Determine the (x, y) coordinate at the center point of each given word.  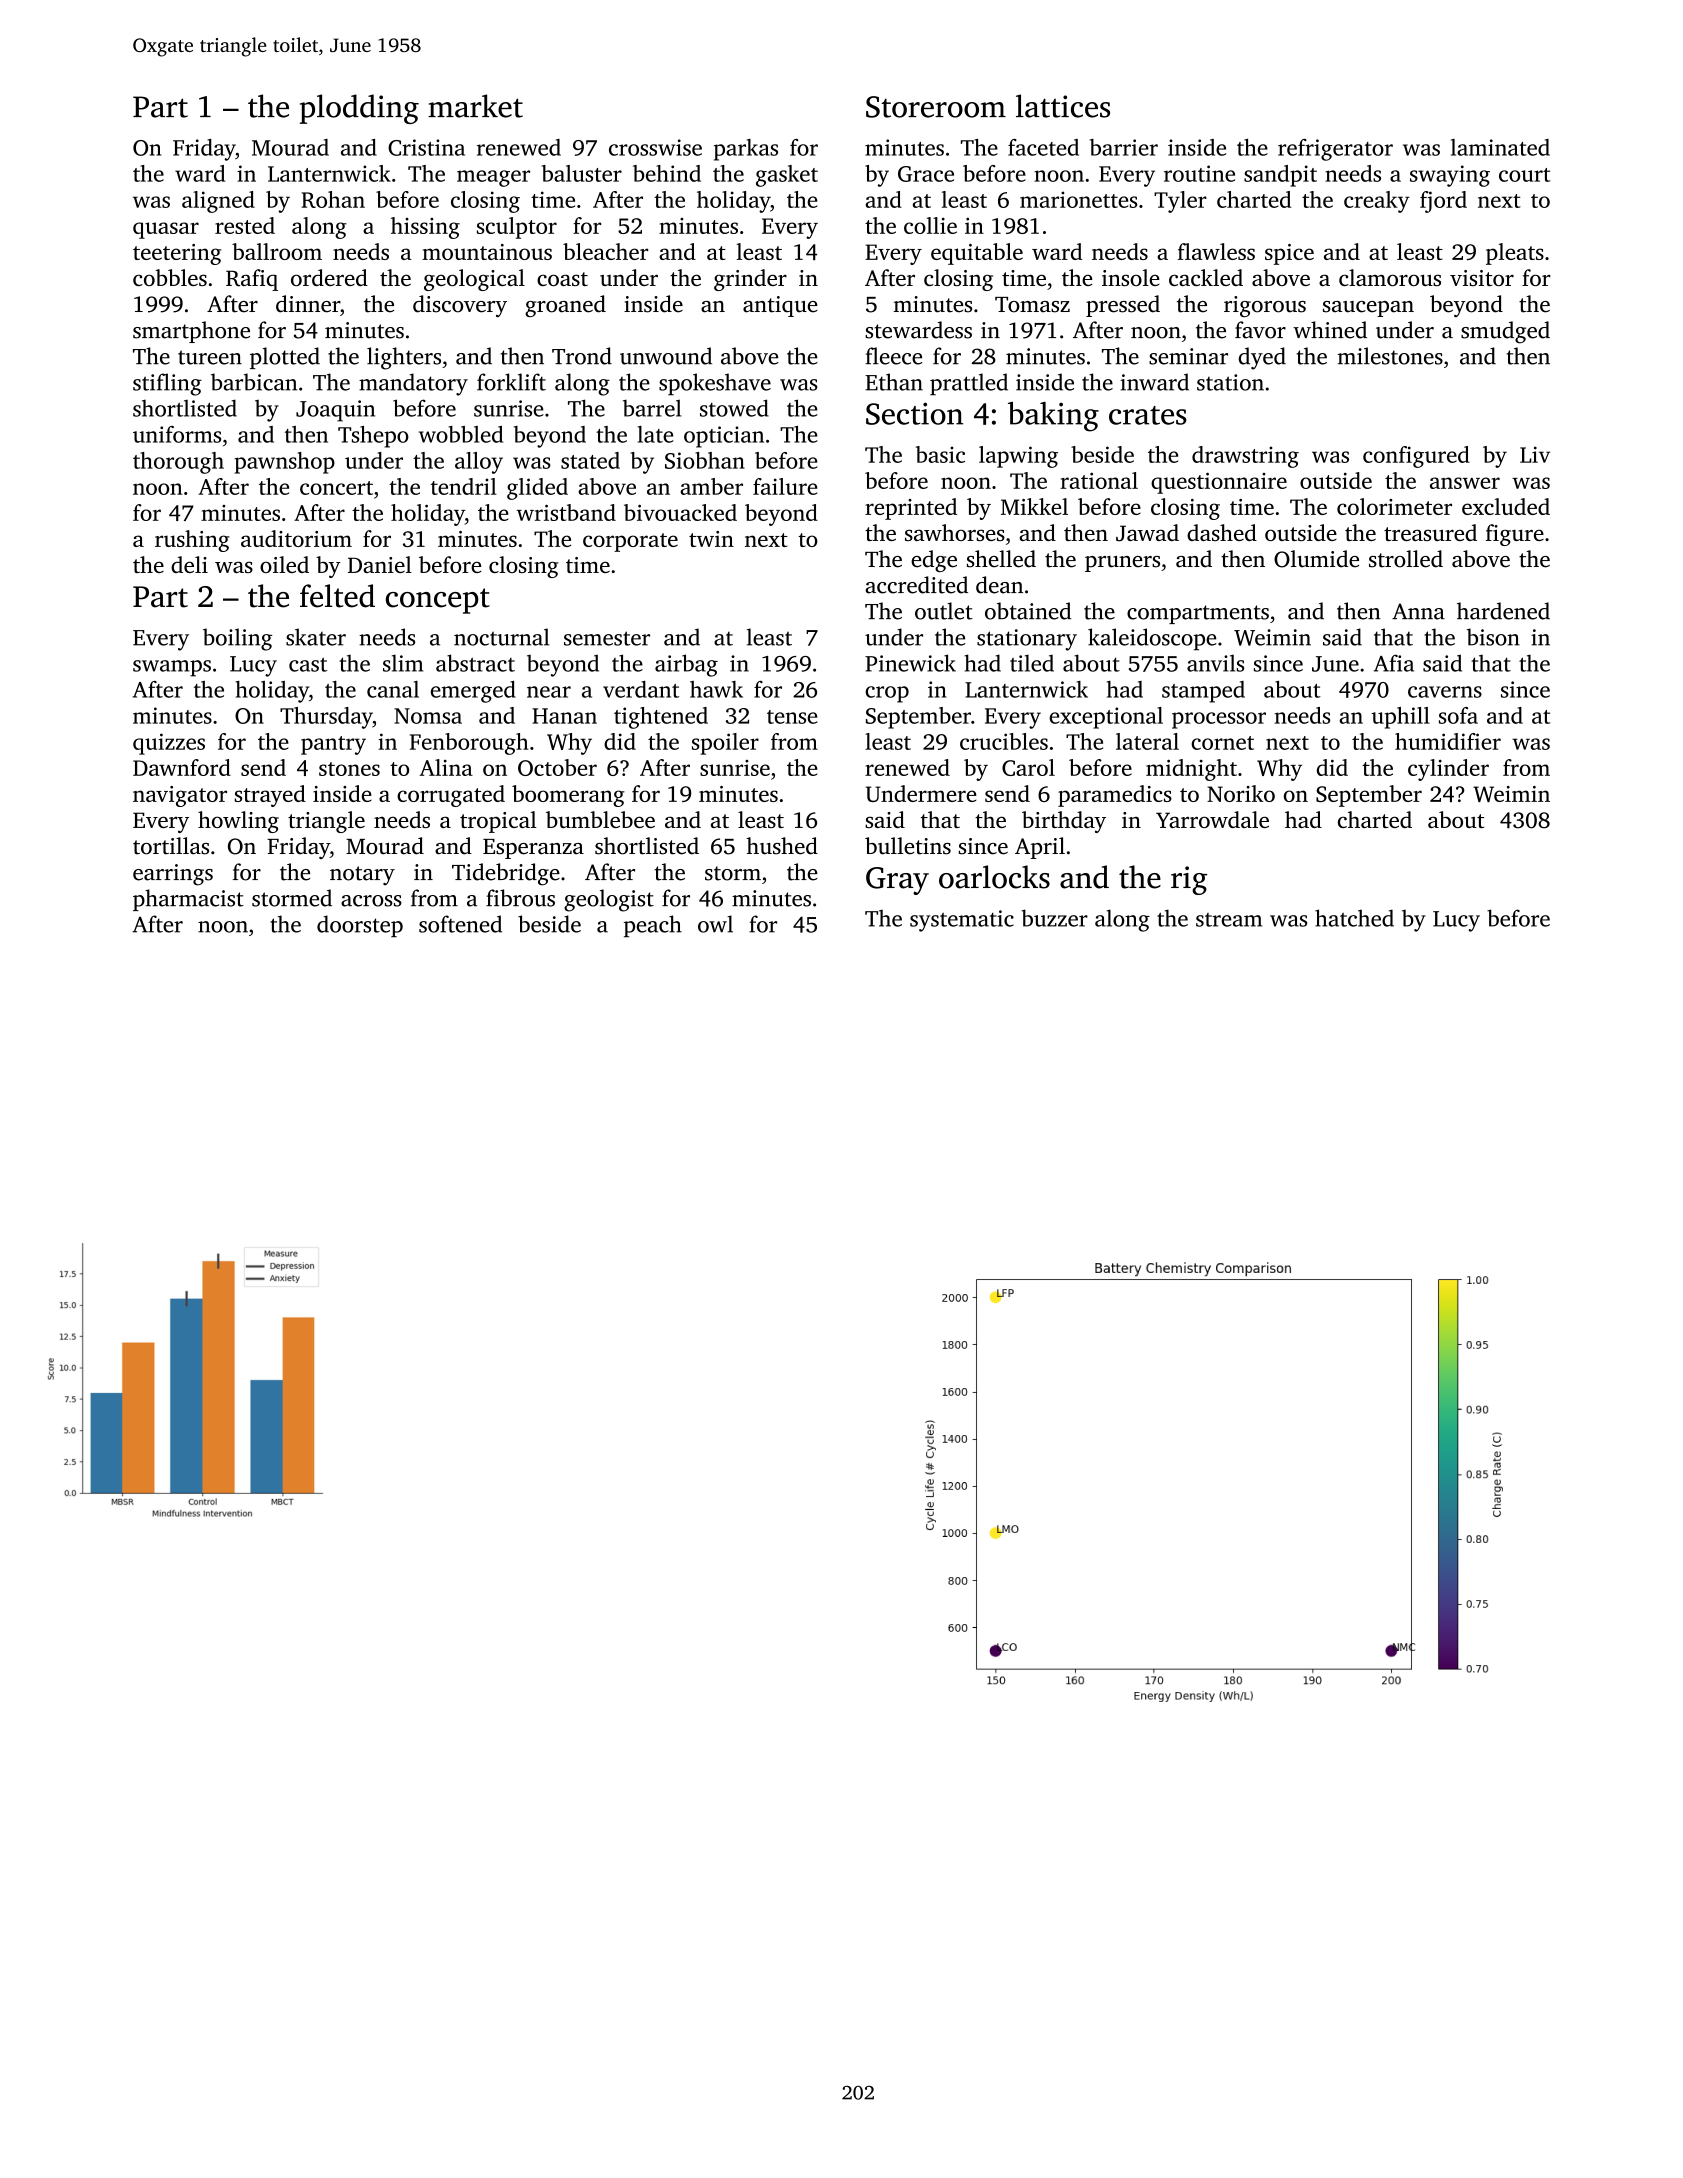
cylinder (1448, 770)
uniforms (177, 434)
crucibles (1004, 741)
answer (1465, 483)
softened (460, 924)
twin (711, 539)
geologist (609, 900)
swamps (172, 668)
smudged (1505, 332)
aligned (218, 202)
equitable (977, 254)
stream (1229, 920)
